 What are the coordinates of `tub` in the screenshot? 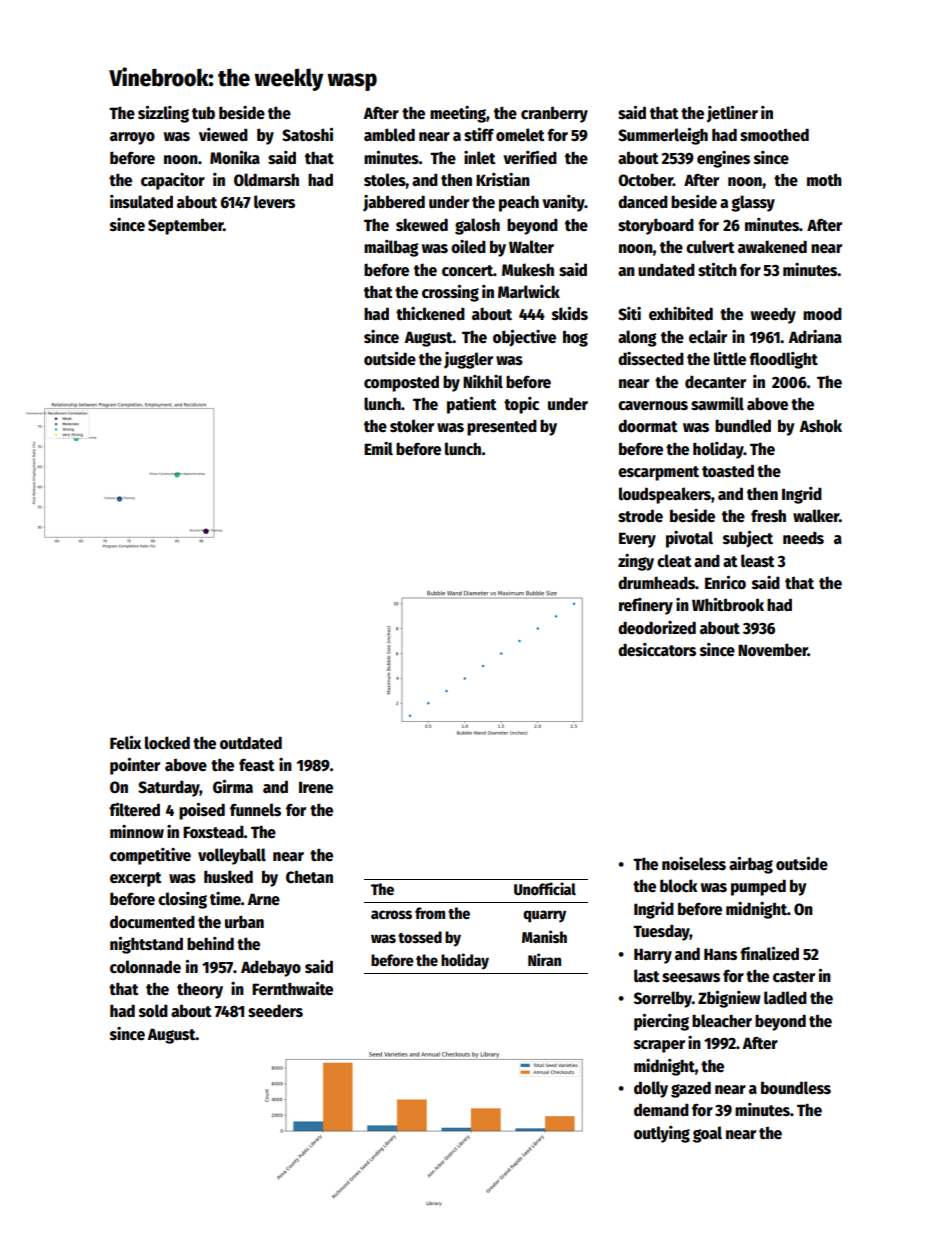 It's located at (203, 112).
